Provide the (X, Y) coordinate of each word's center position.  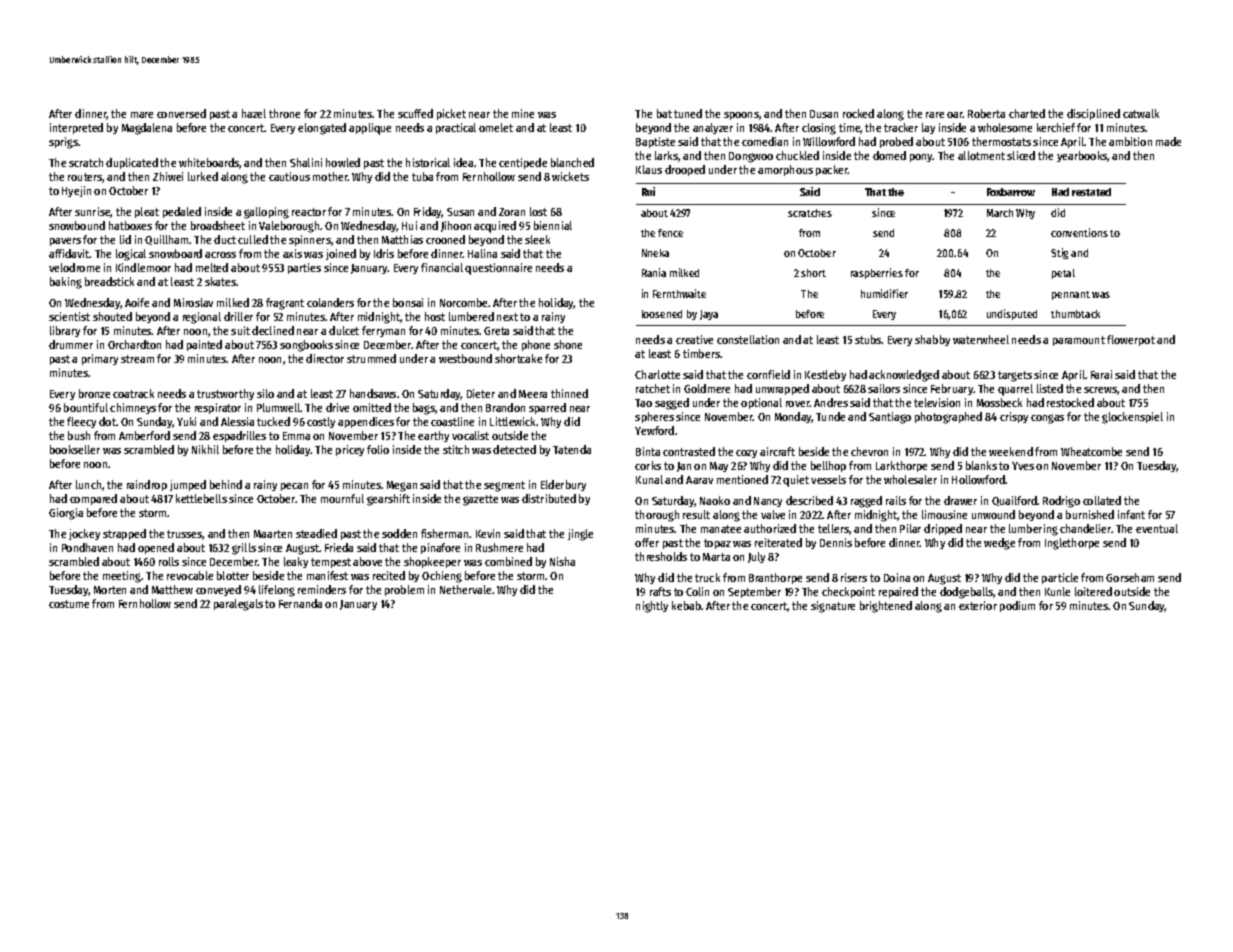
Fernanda (300, 603)
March (1000, 213)
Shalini (306, 162)
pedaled (182, 212)
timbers (701, 353)
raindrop (147, 485)
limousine (944, 514)
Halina (482, 253)
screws (1100, 390)
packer (832, 170)
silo (265, 393)
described (809, 500)
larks (666, 155)
